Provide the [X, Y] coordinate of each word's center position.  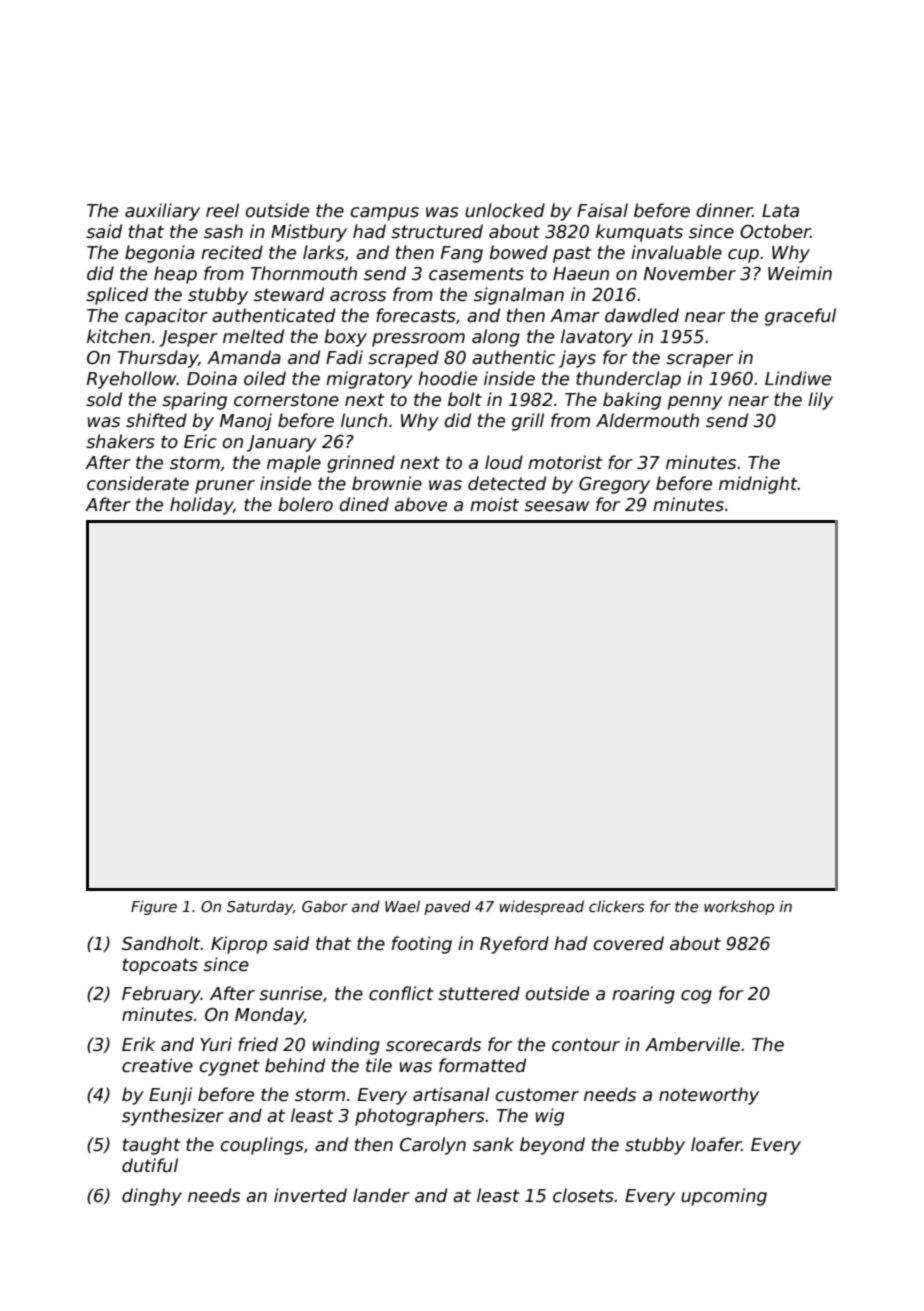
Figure [154, 907]
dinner [724, 210]
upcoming [724, 1197]
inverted [310, 1195]
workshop [739, 908]
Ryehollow [132, 380]
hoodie [447, 378]
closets [583, 1195]
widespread [542, 907]
